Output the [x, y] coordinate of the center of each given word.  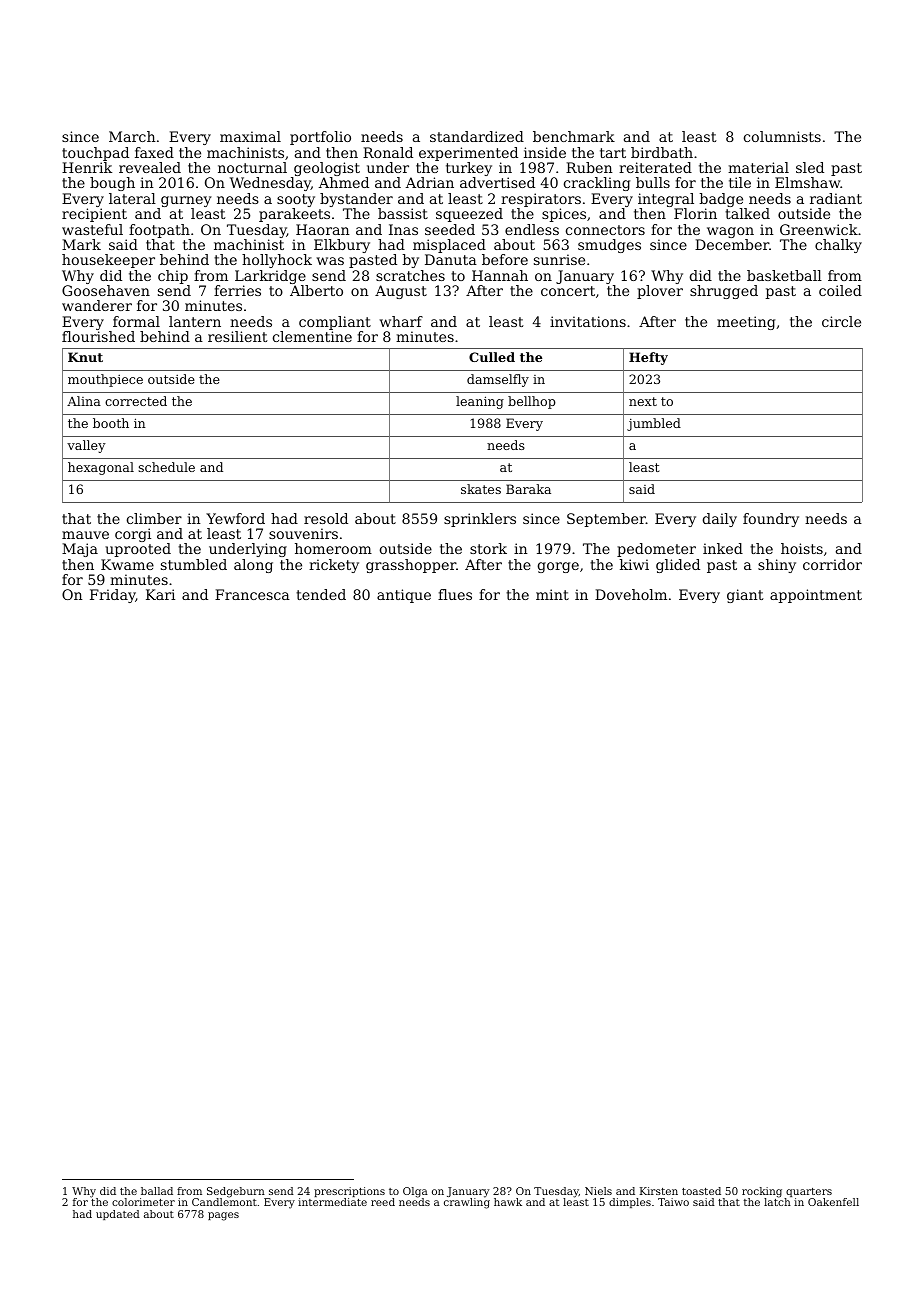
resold [326, 518]
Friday [113, 596]
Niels [598, 1191]
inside [545, 152]
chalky [838, 246]
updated [118, 1215]
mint [552, 594]
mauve [85, 535]
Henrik [87, 167]
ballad [157, 1191]
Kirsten [659, 1191]
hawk [508, 1202]
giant [745, 596]
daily [720, 520]
